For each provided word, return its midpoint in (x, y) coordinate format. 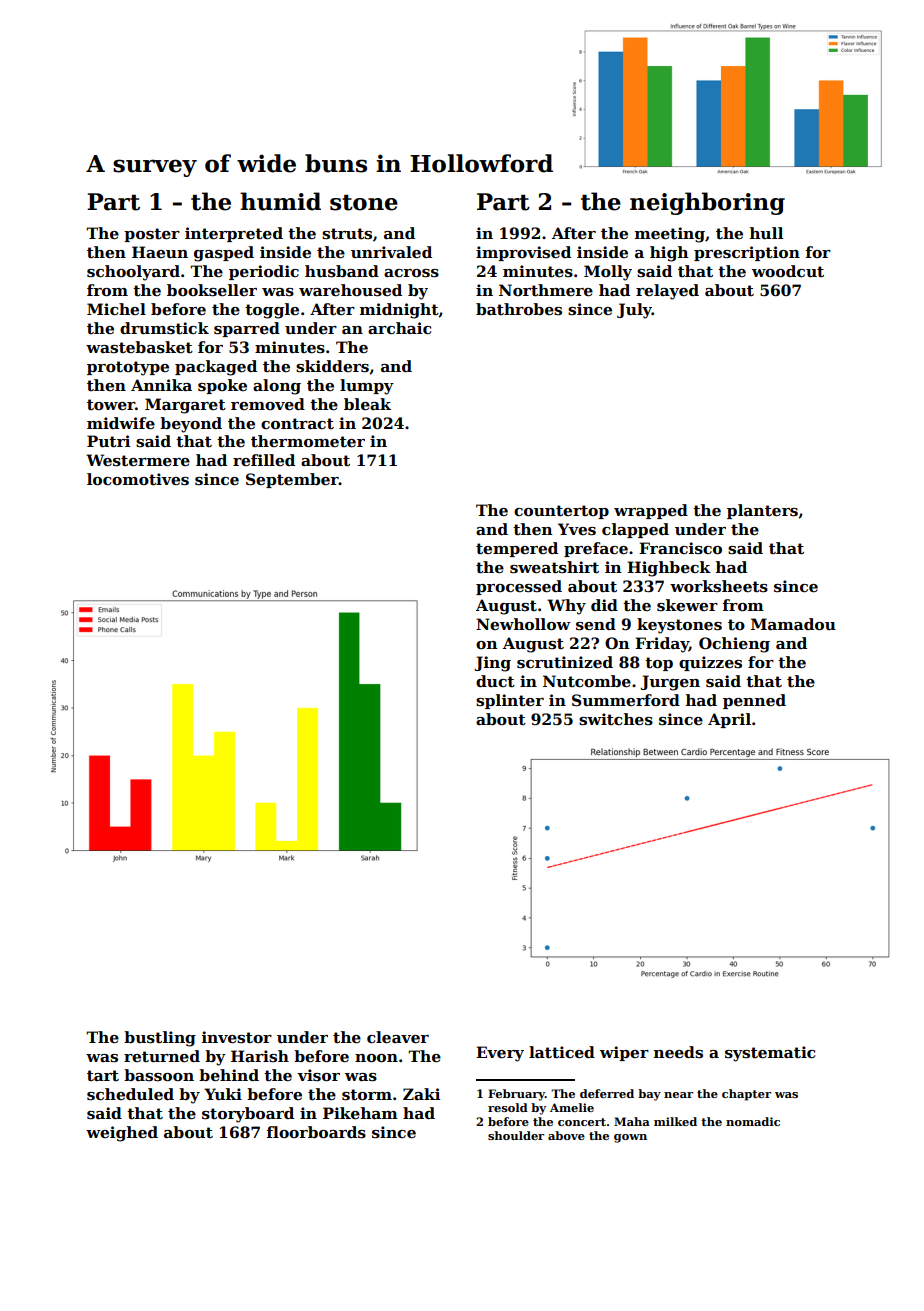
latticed (562, 1052)
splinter (510, 701)
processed (519, 587)
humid (280, 201)
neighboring (707, 203)
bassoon (159, 1075)
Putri (108, 441)
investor (237, 1037)
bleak (367, 404)
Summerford (626, 700)
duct (495, 681)
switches (616, 719)
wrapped (651, 511)
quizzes (710, 663)
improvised (523, 253)
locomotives (138, 479)
